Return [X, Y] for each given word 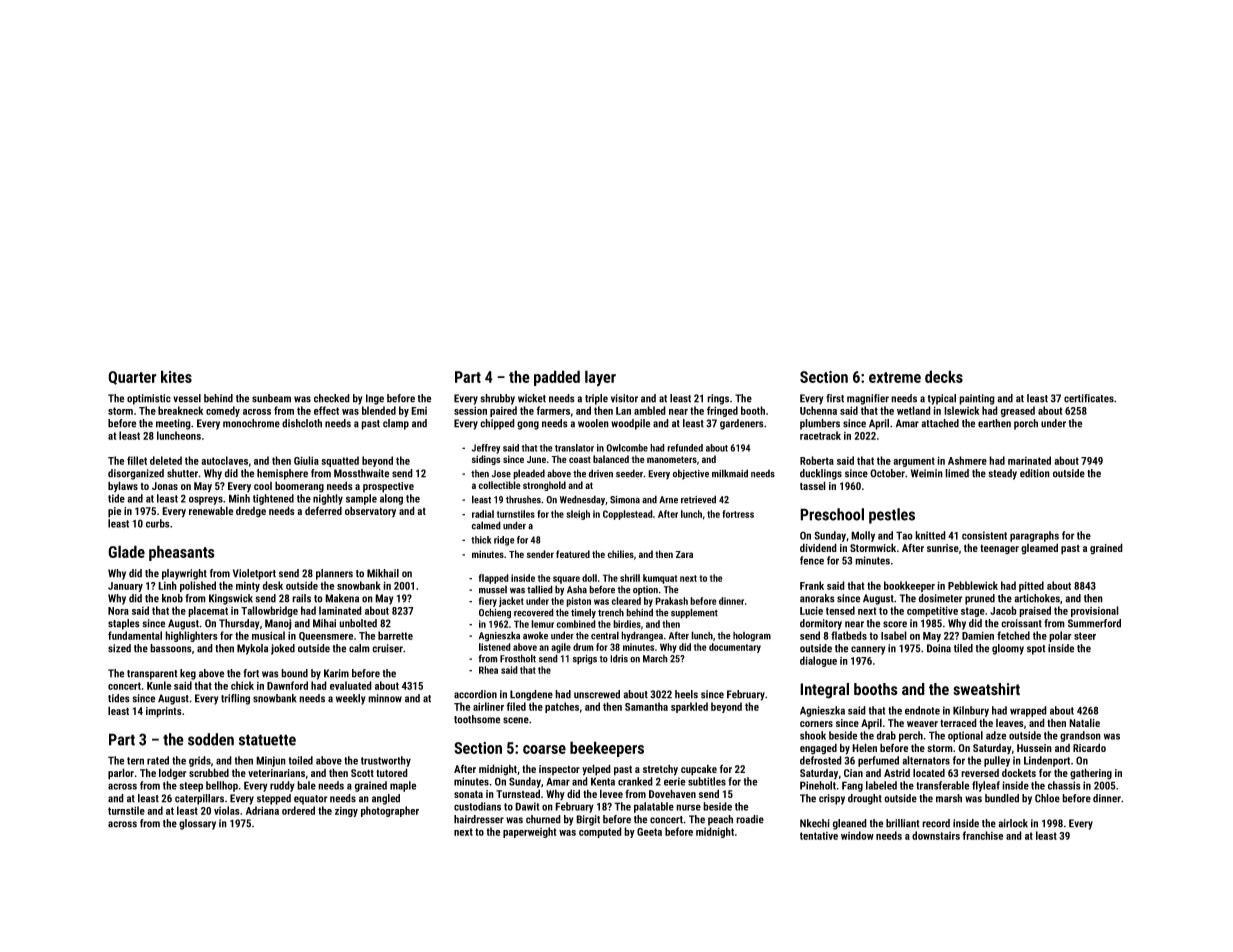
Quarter [132, 378]
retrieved [698, 499]
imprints [164, 712]
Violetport [254, 574]
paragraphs [1034, 536]
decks [944, 376]
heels [686, 694]
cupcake [699, 770]
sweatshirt [986, 689]
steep [191, 787]
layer [600, 378]
